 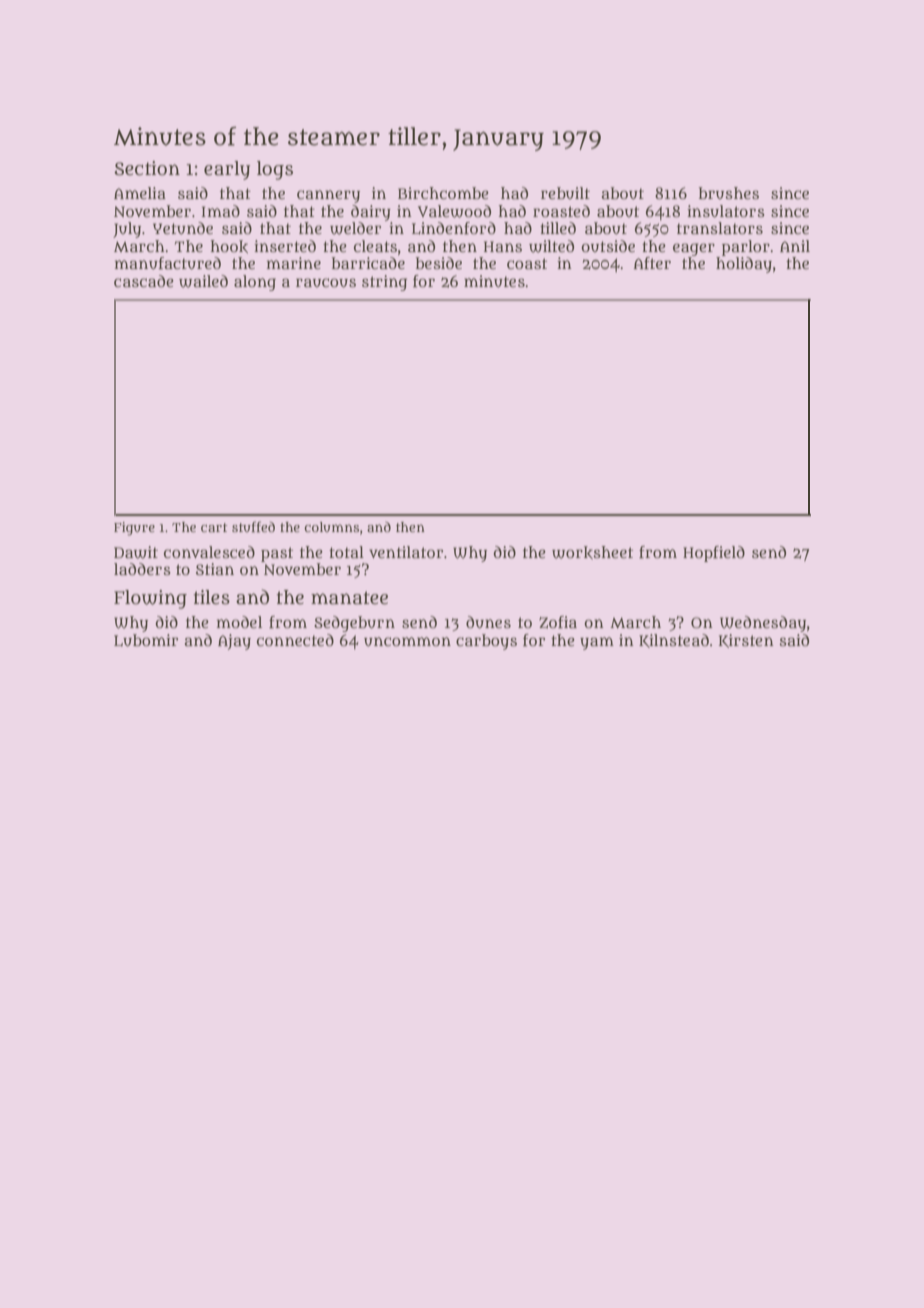 I want to click on carboys, so click(x=486, y=642).
